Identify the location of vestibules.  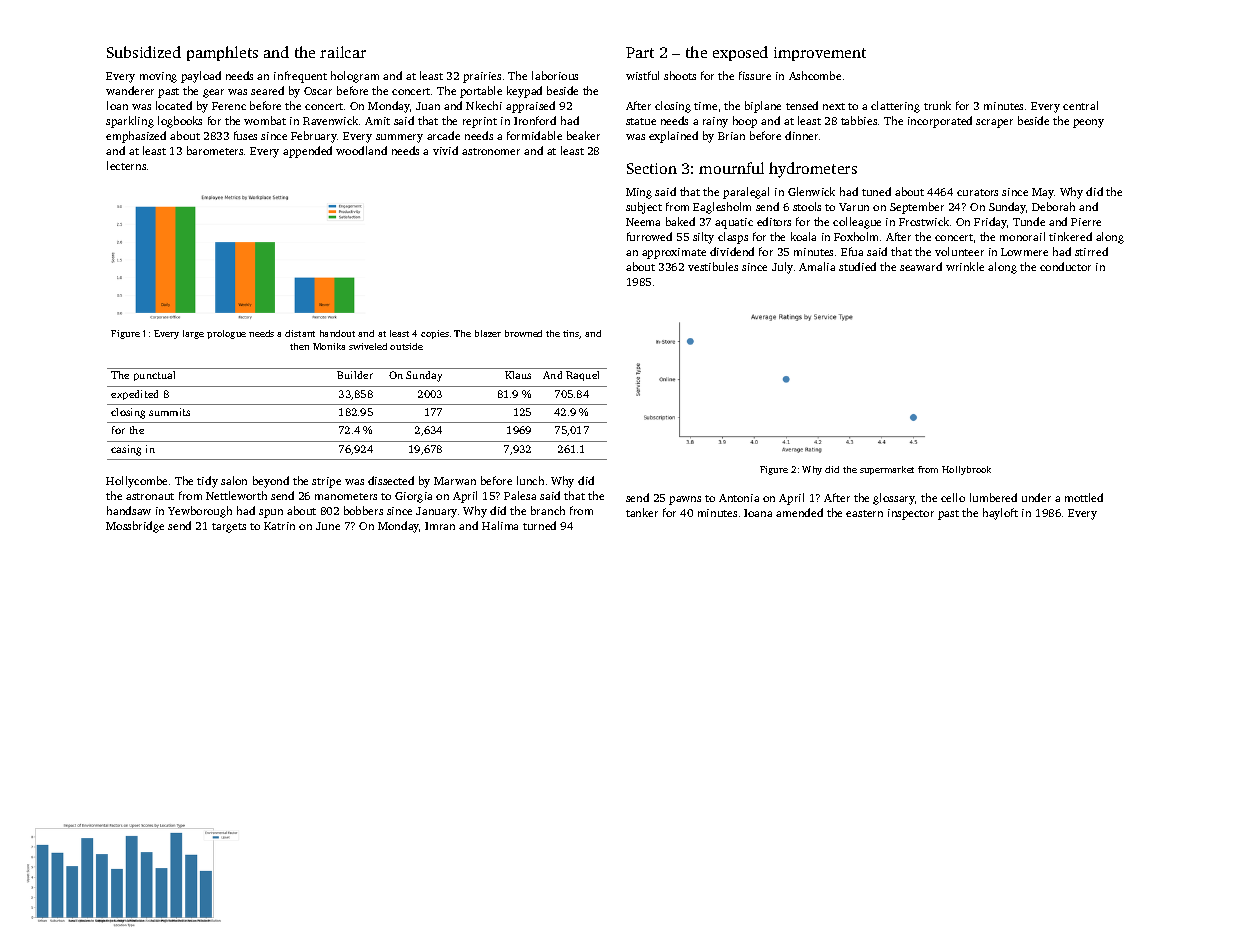
(713, 266).
